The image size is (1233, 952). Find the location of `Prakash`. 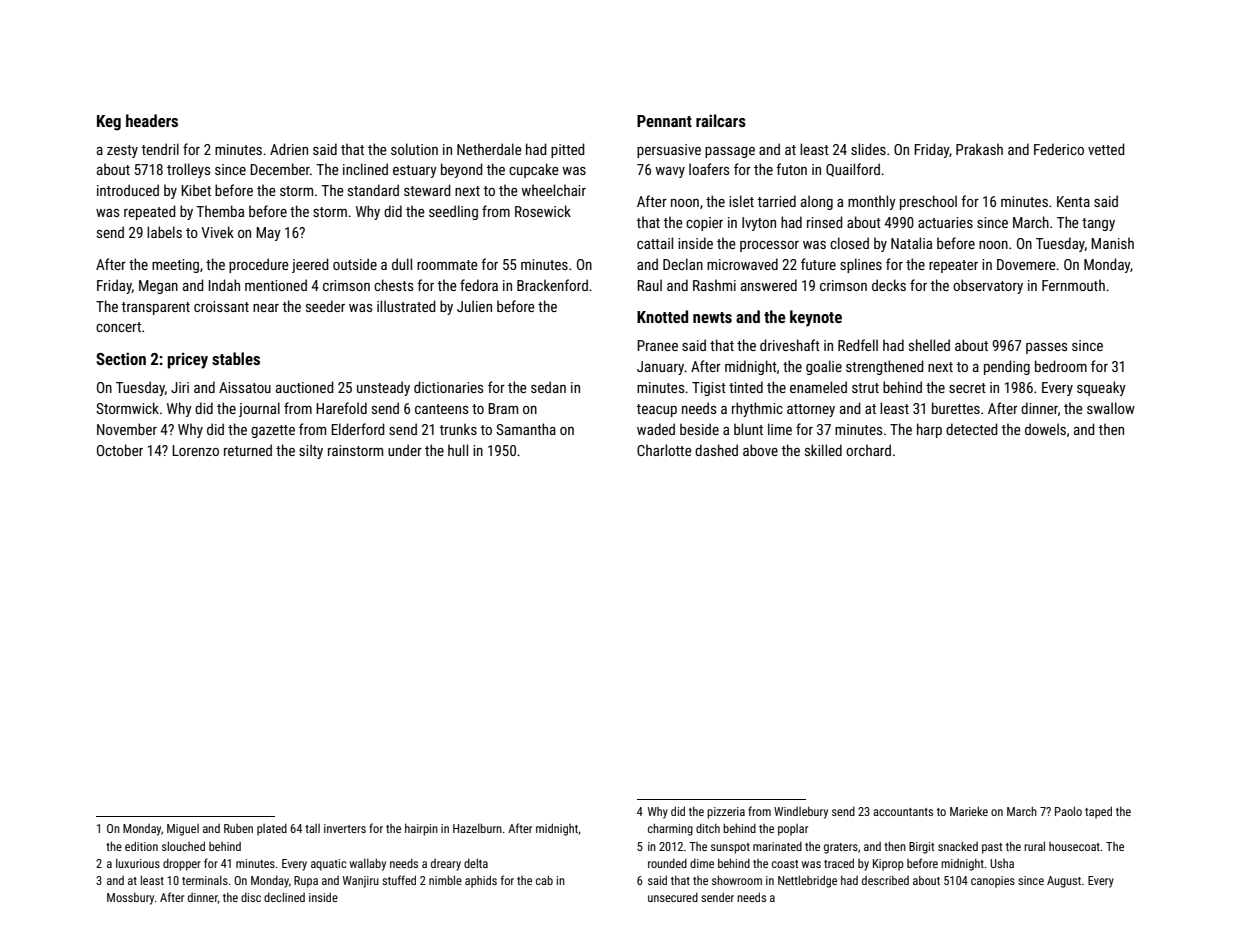

Prakash is located at coordinates (979, 149).
